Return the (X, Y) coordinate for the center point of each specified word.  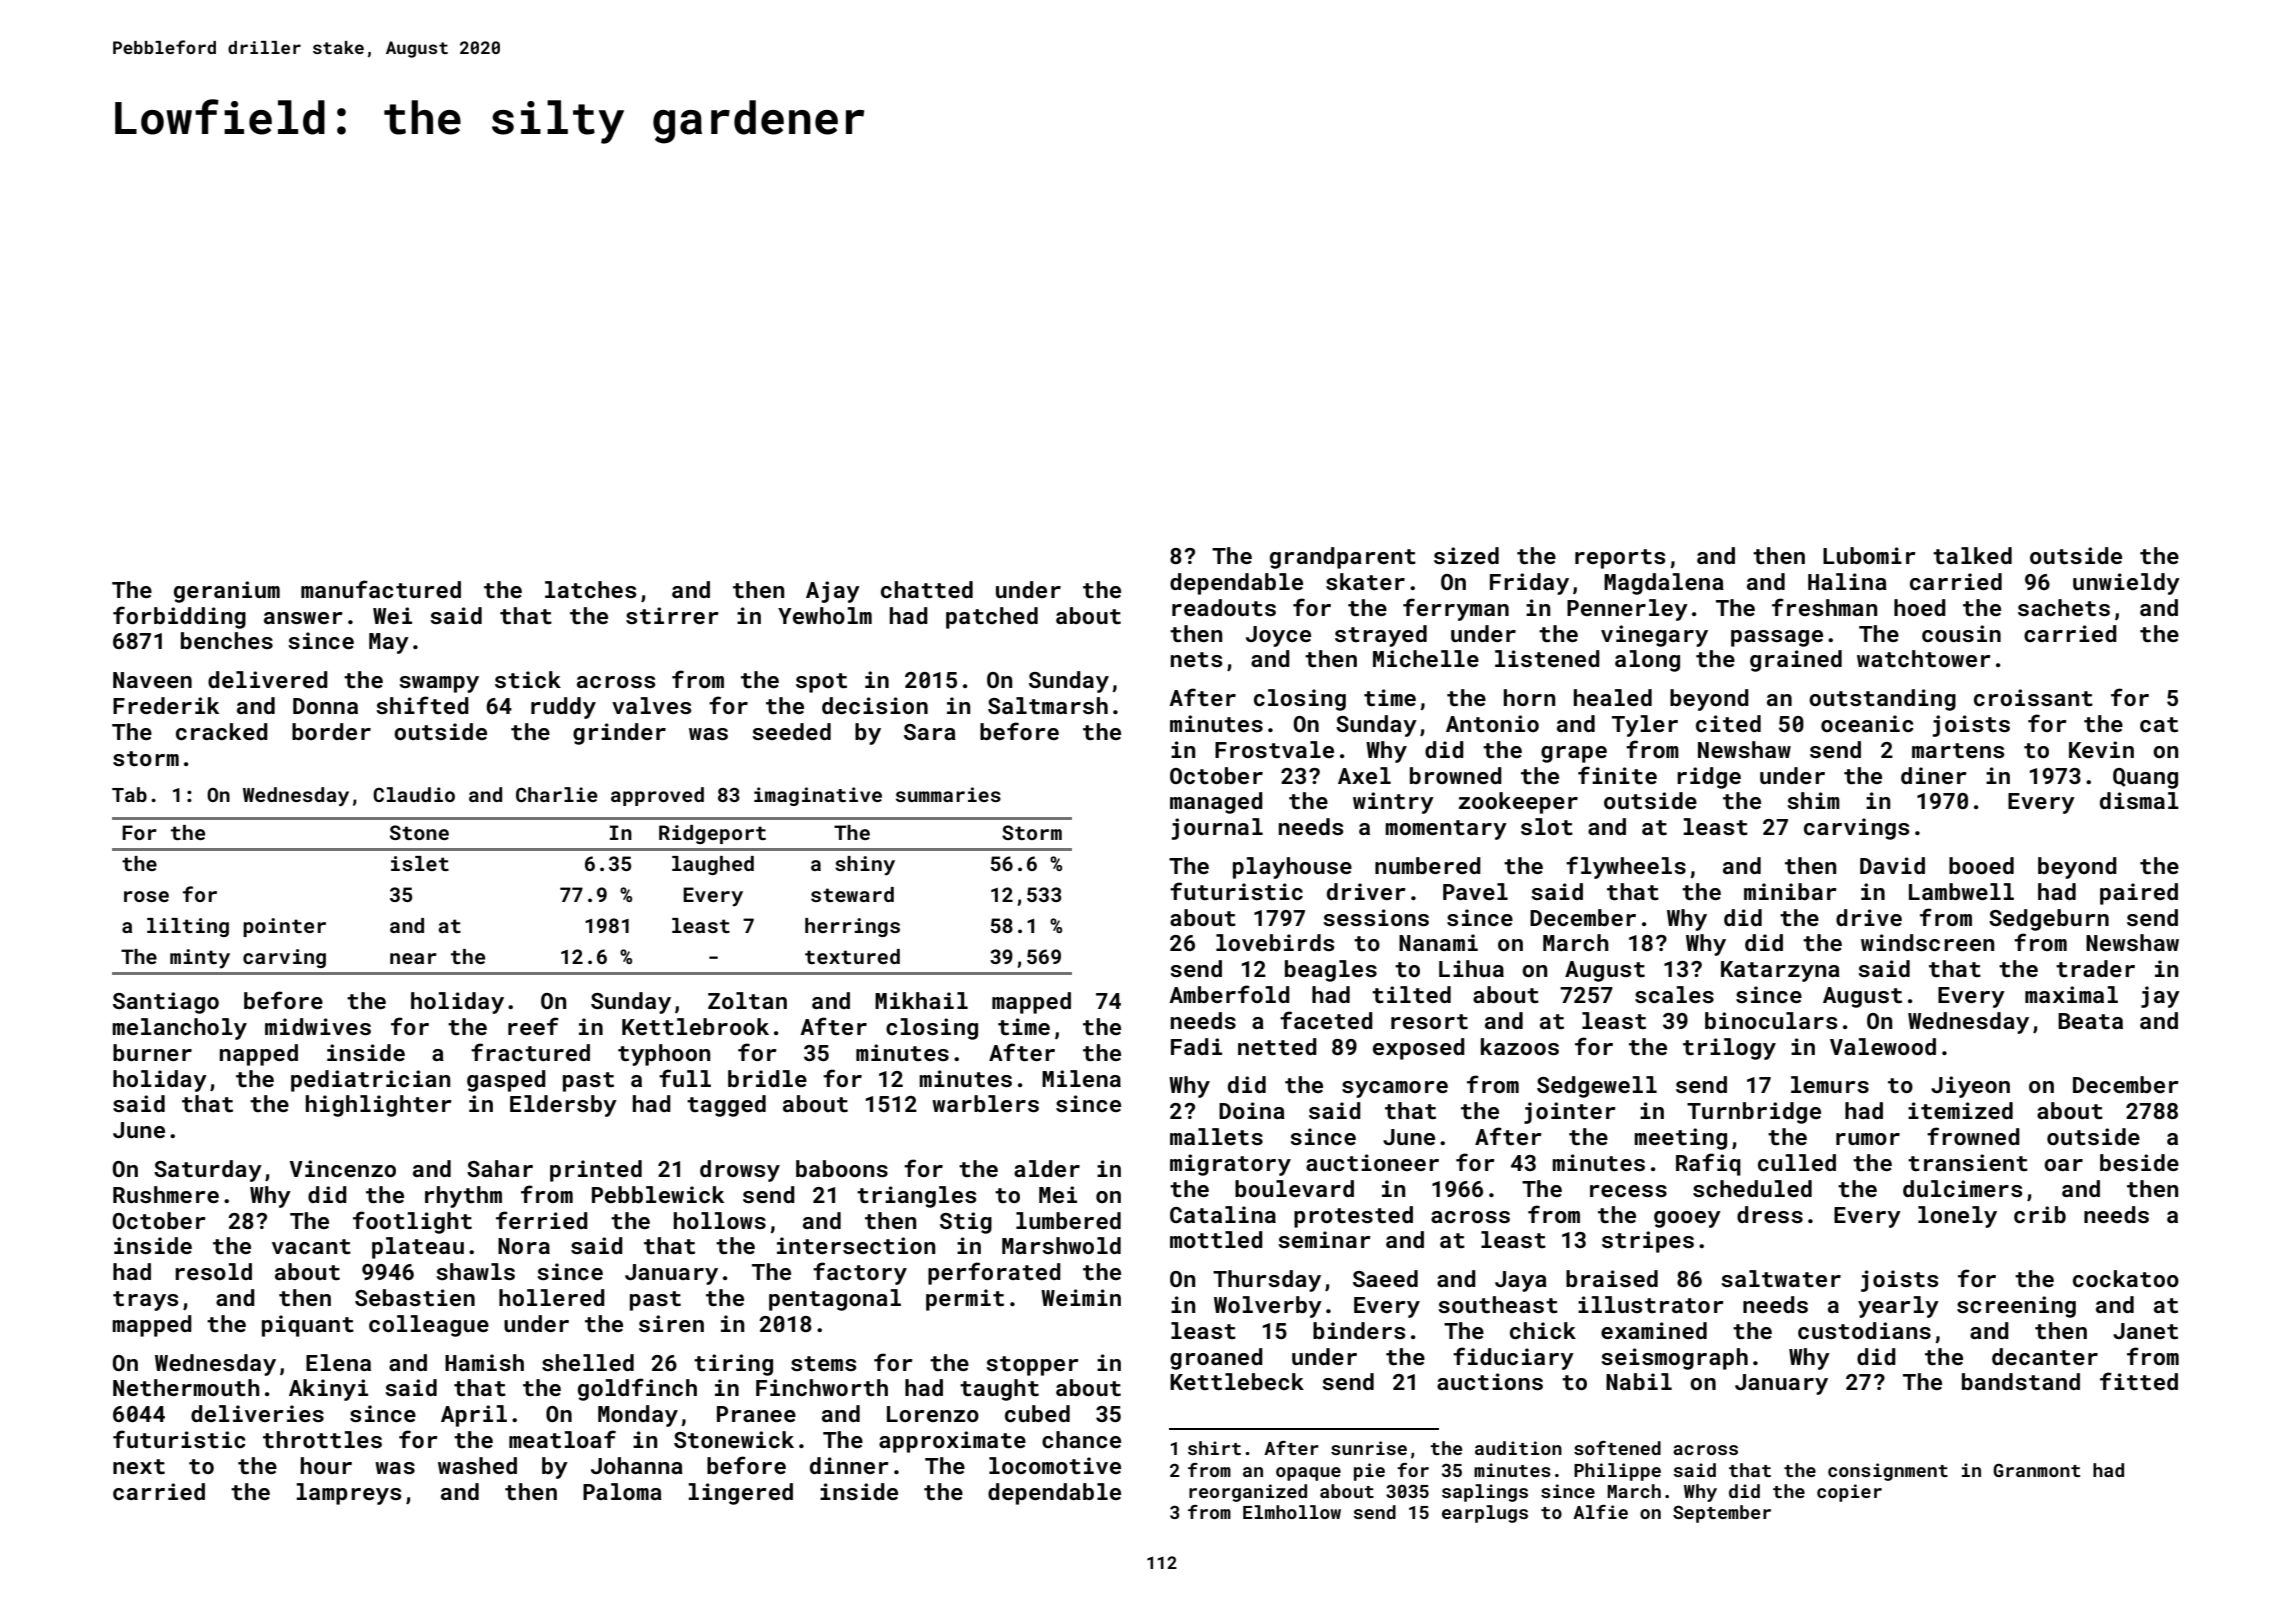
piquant (308, 1326)
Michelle (1426, 658)
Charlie (557, 794)
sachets (2064, 607)
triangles (916, 1197)
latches (590, 589)
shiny (865, 866)
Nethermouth (186, 1387)
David (1892, 865)
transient (1968, 1162)
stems (823, 1363)
